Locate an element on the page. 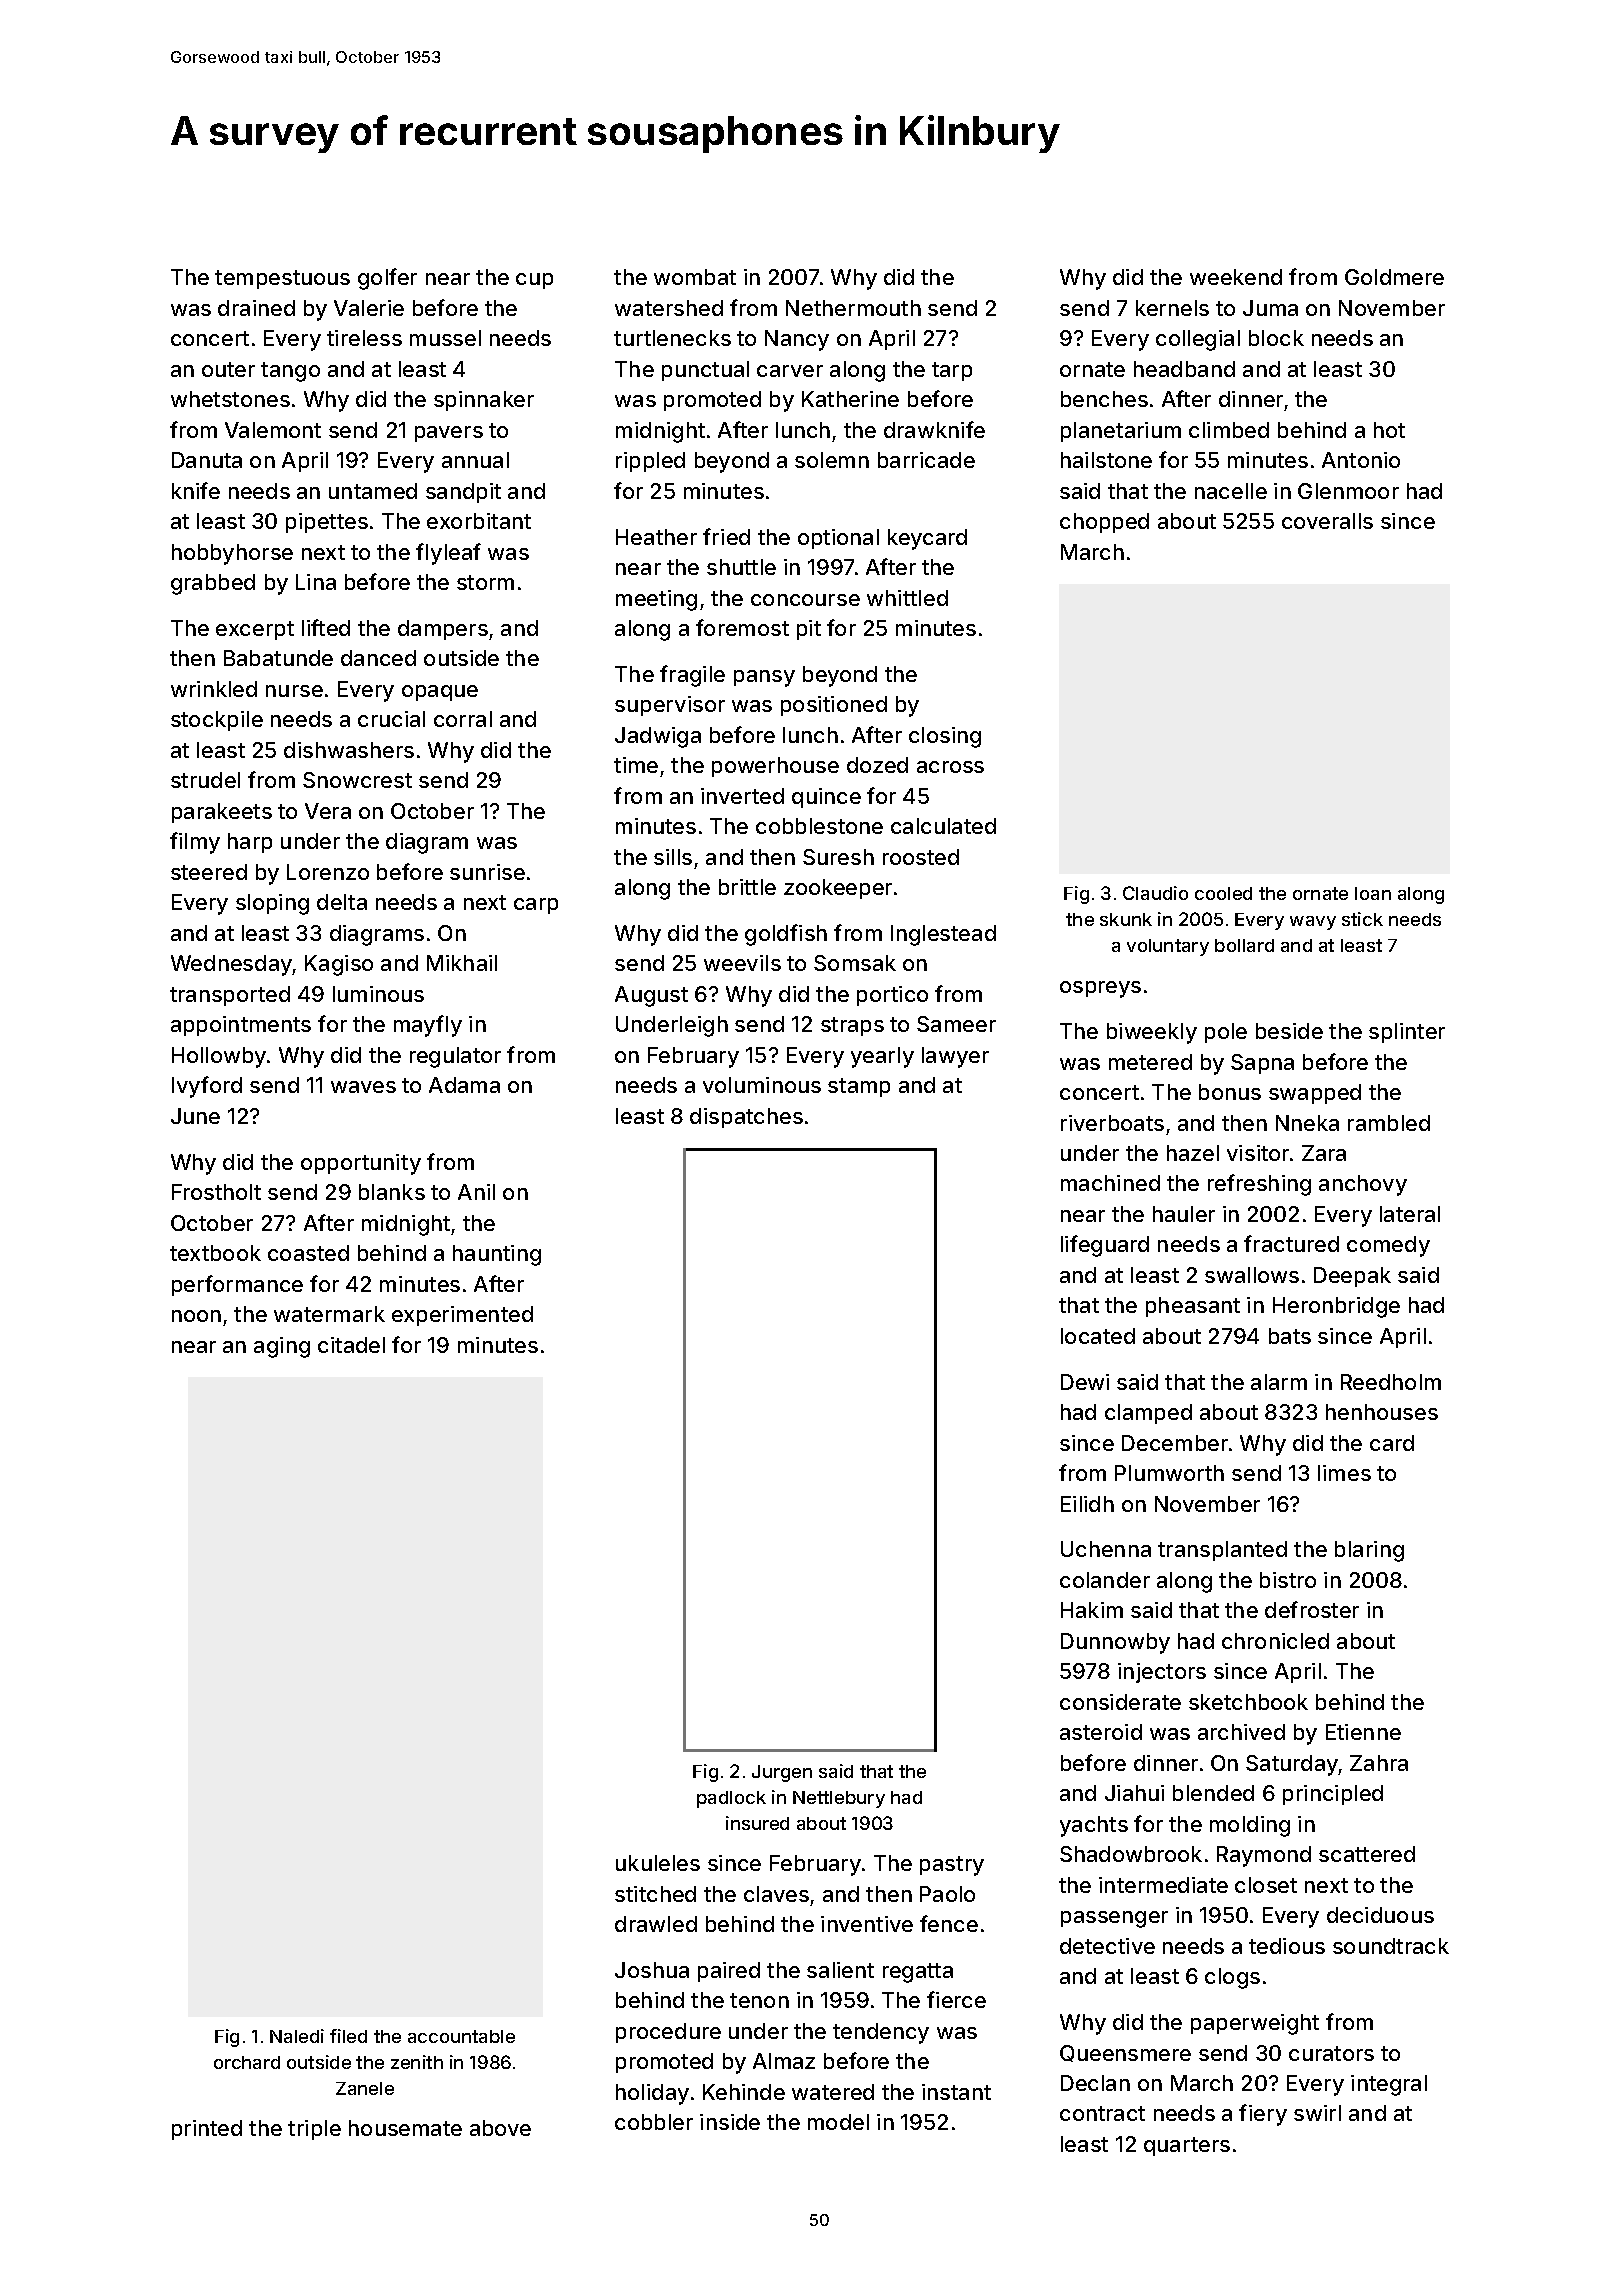  cobbler is located at coordinates (654, 2122).
